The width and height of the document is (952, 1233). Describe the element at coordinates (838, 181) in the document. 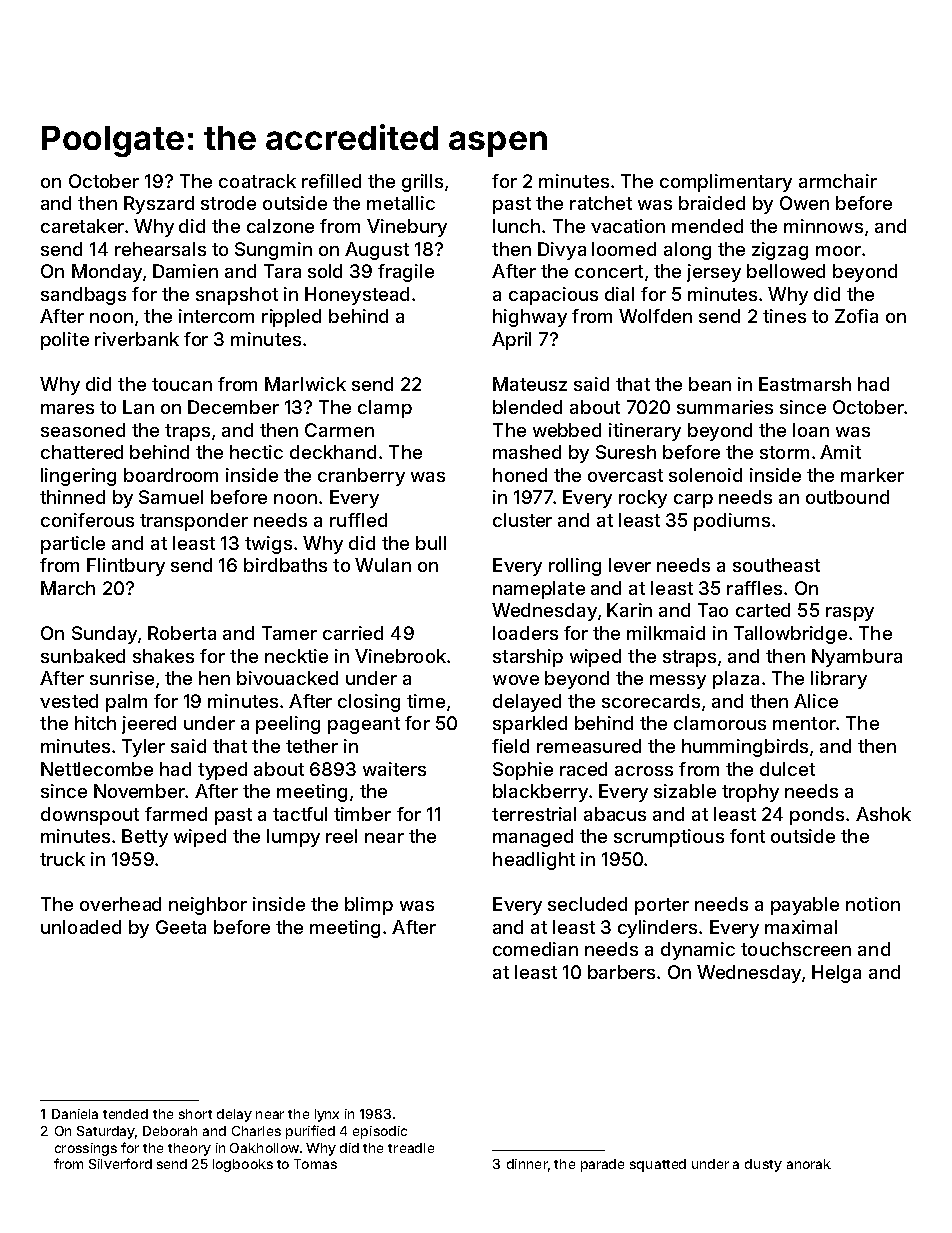

I see `armchair` at that location.
